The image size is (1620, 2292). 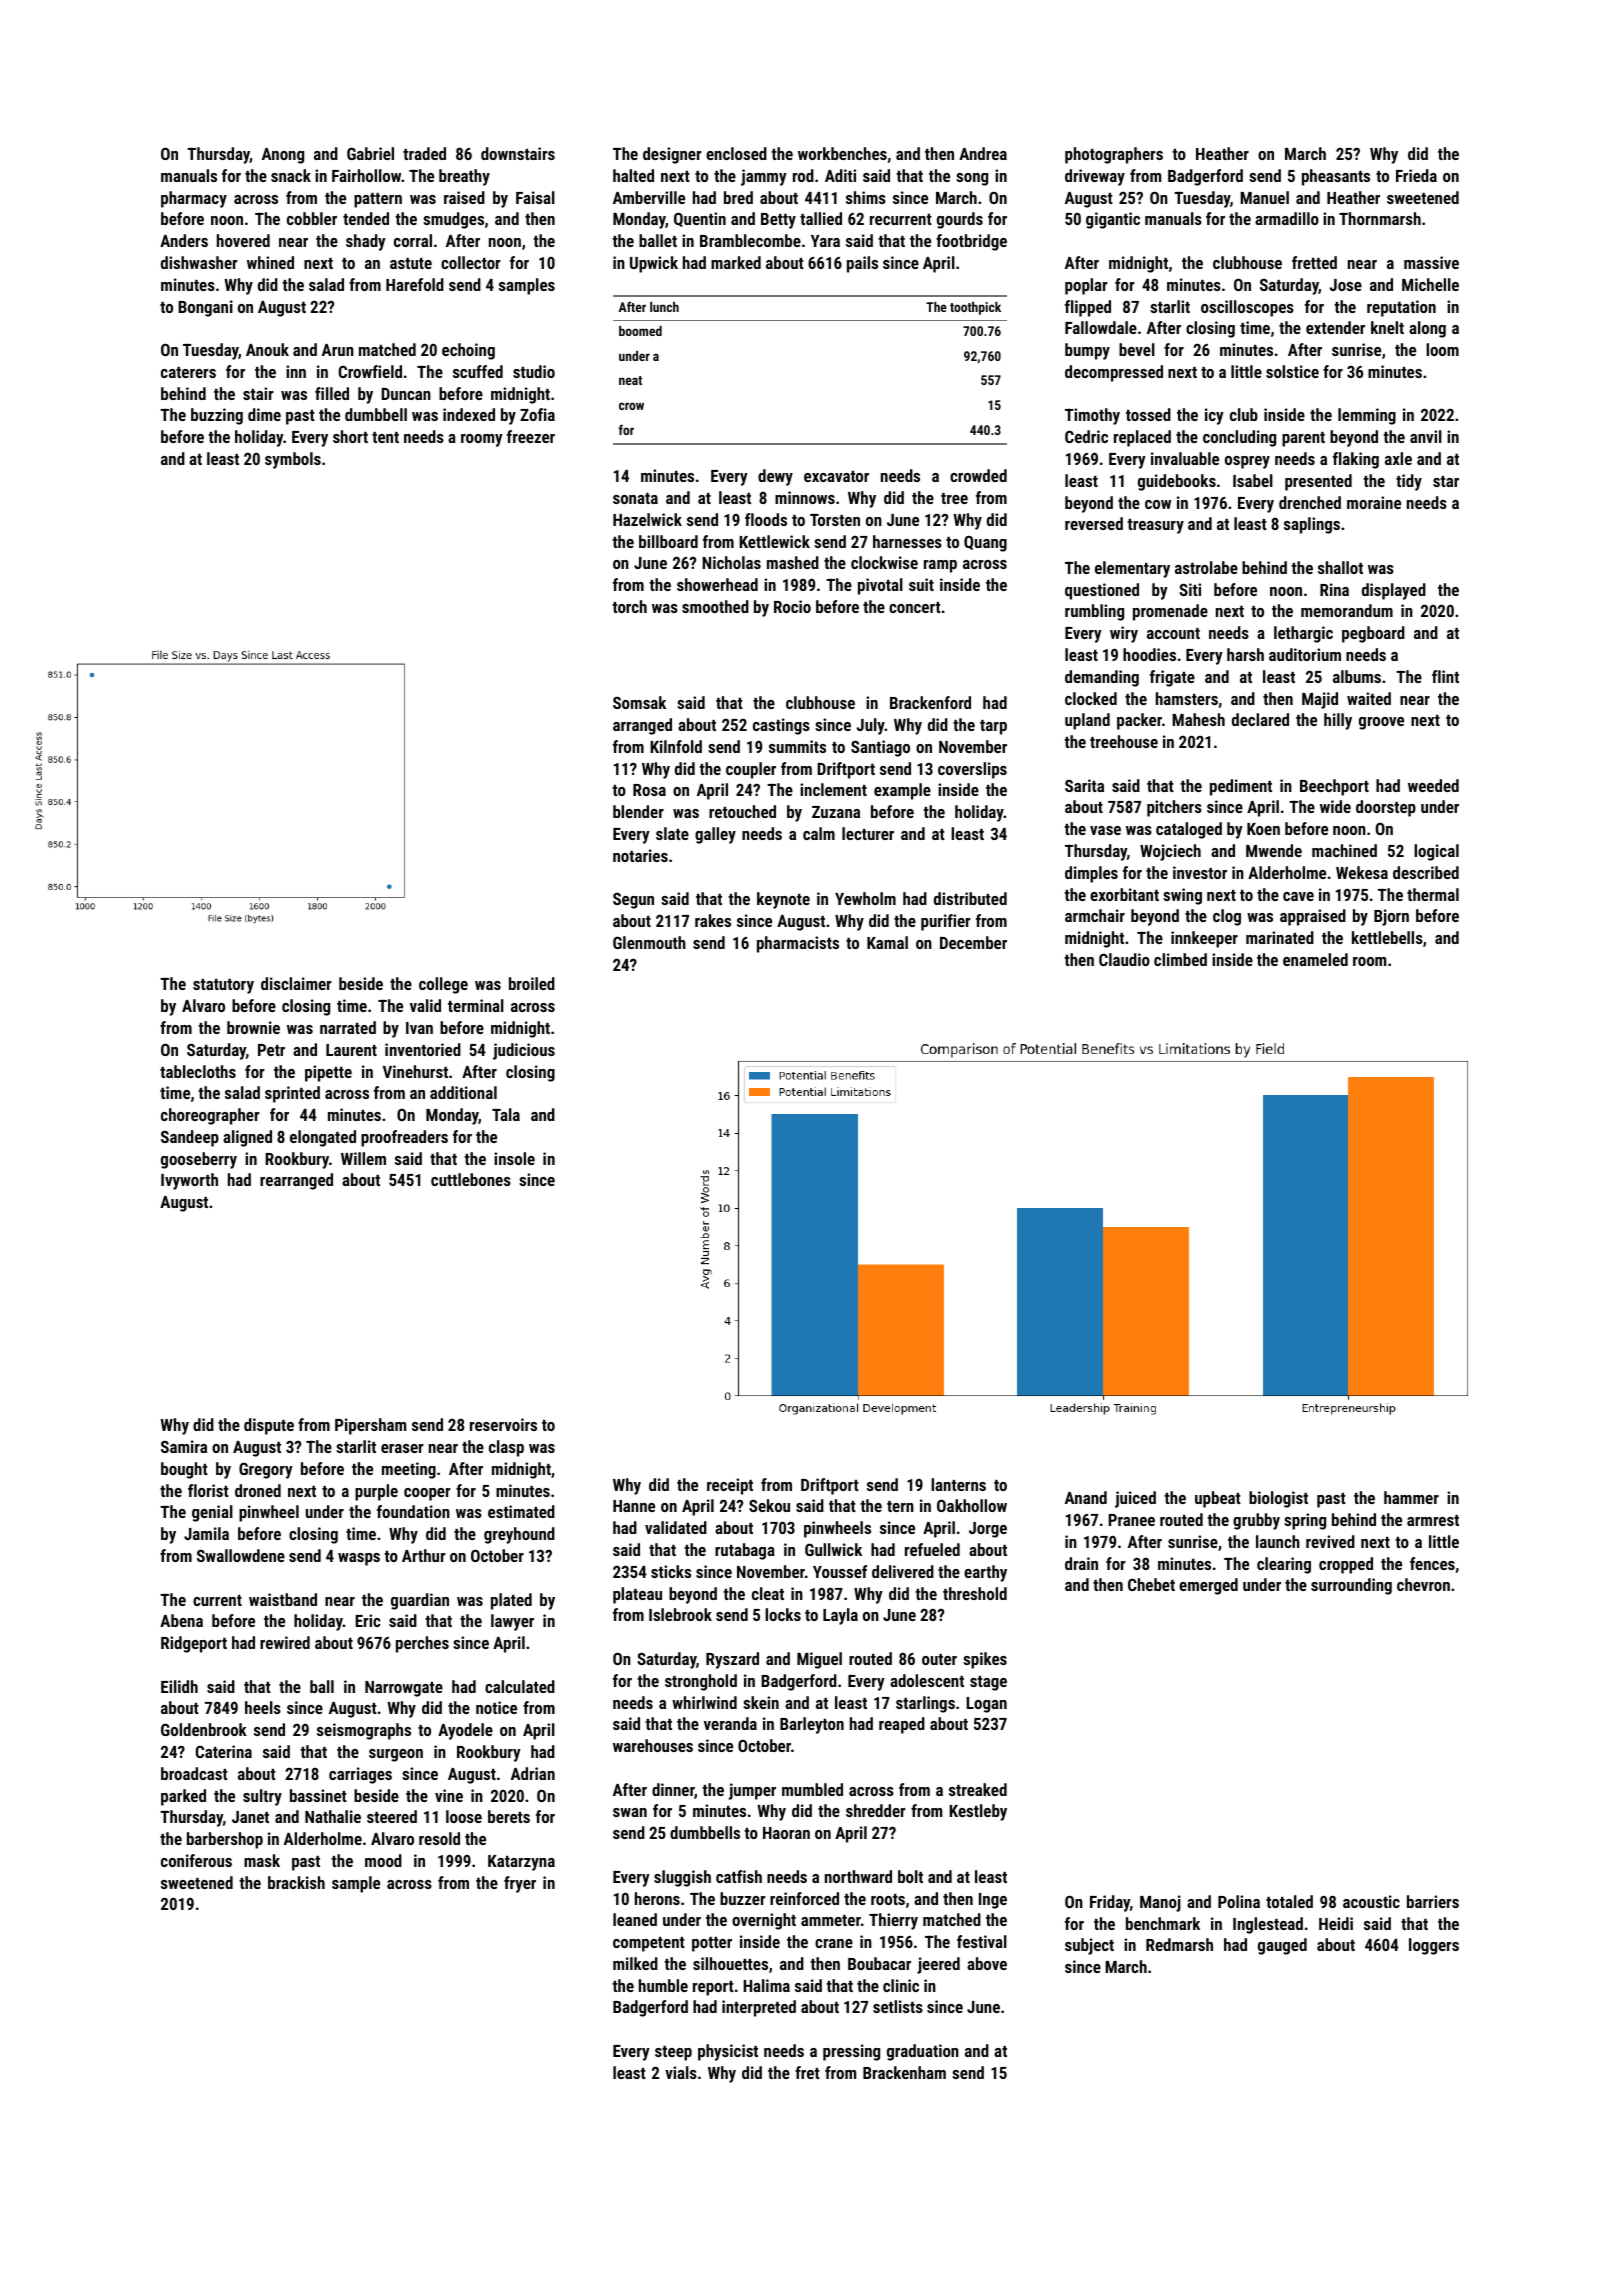 What do you see at coordinates (1114, 155) in the screenshot?
I see `photographers` at bounding box center [1114, 155].
